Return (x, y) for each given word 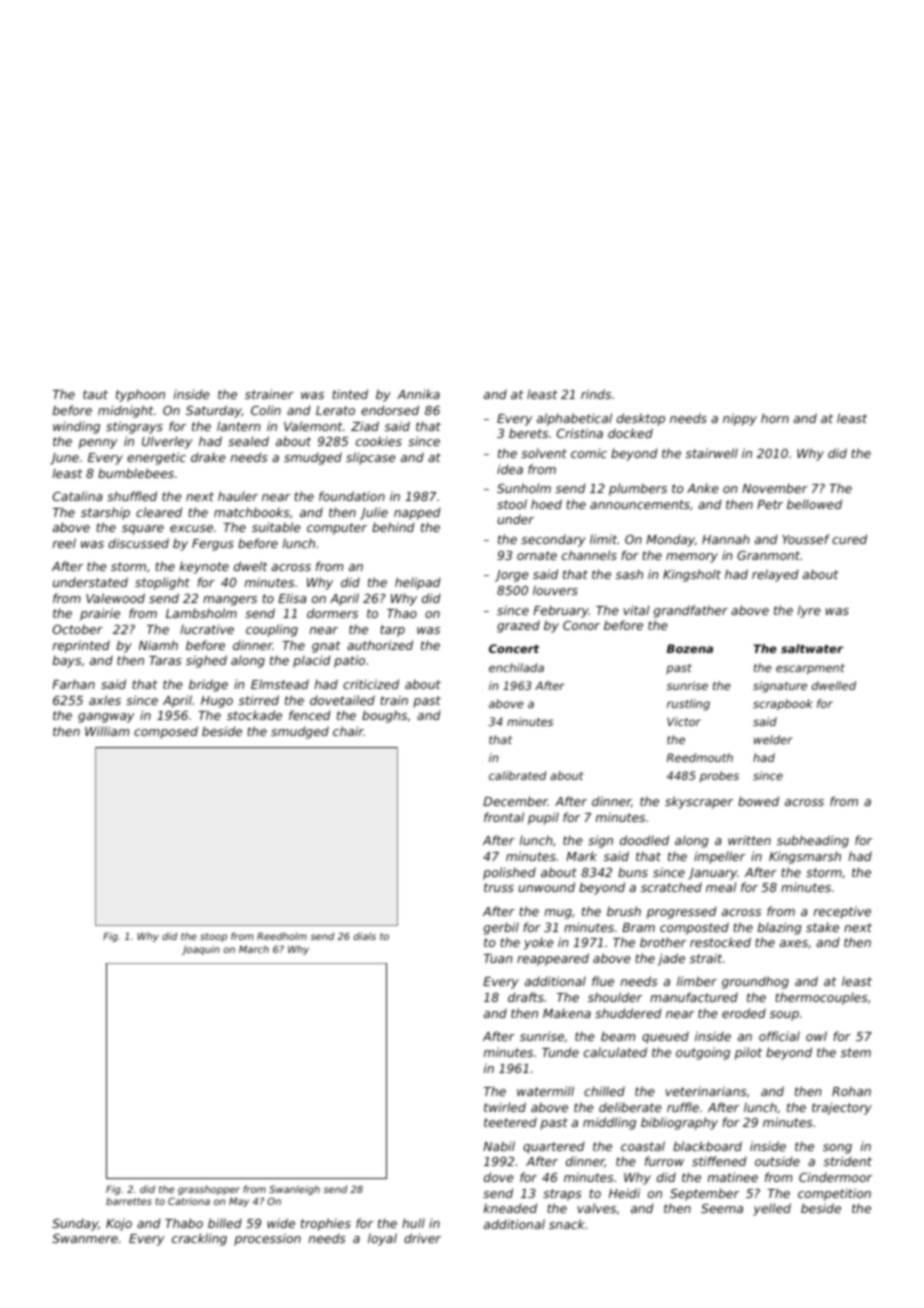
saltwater (812, 648)
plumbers (638, 489)
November (775, 488)
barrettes (129, 1201)
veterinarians (706, 1091)
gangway (106, 718)
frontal (504, 817)
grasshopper (209, 1190)
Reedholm (282, 936)
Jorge (512, 576)
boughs (384, 716)
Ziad (365, 426)
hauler (238, 496)
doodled (644, 840)
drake (208, 457)
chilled (604, 1091)
